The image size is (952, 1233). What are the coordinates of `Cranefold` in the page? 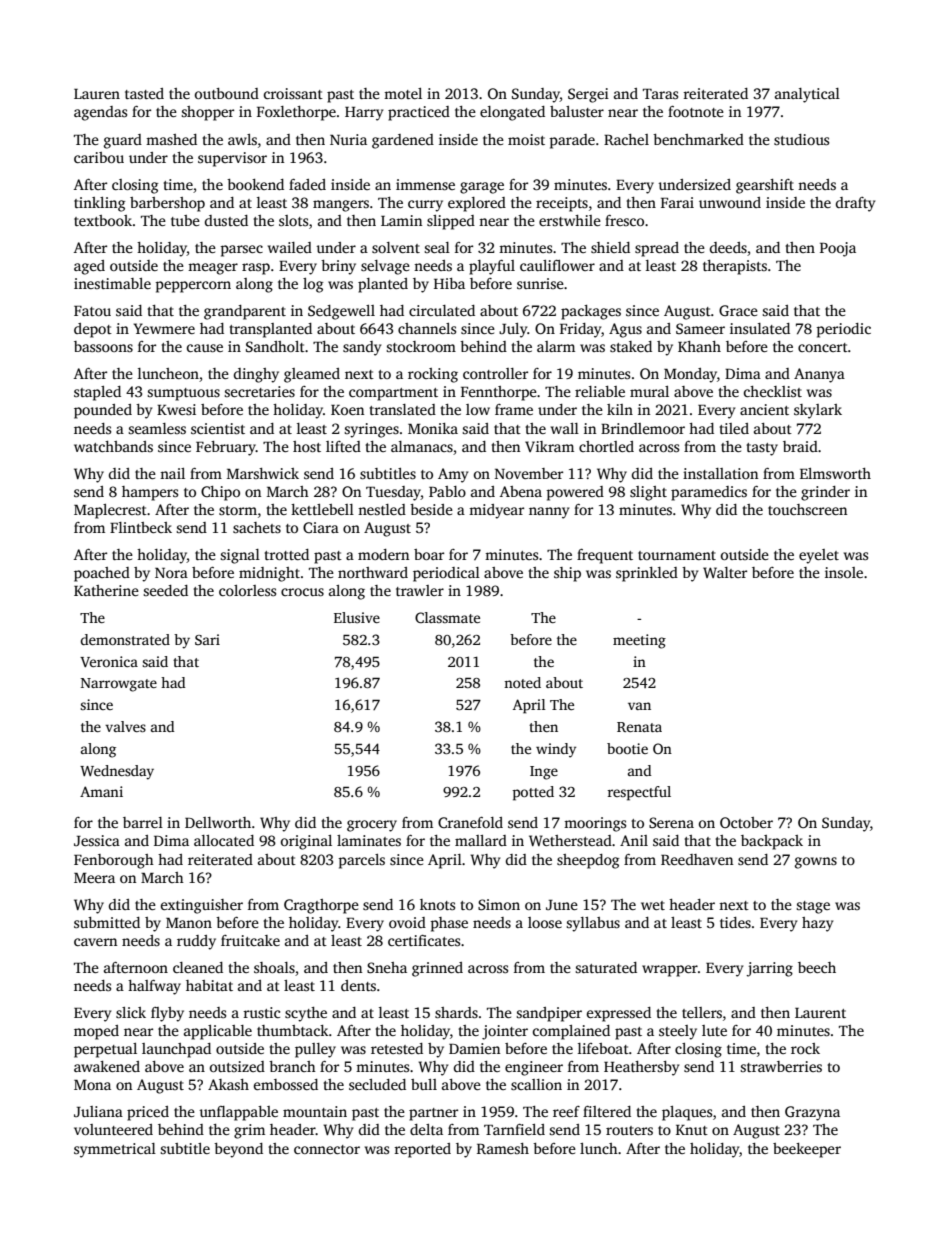 It's located at (470, 822).
